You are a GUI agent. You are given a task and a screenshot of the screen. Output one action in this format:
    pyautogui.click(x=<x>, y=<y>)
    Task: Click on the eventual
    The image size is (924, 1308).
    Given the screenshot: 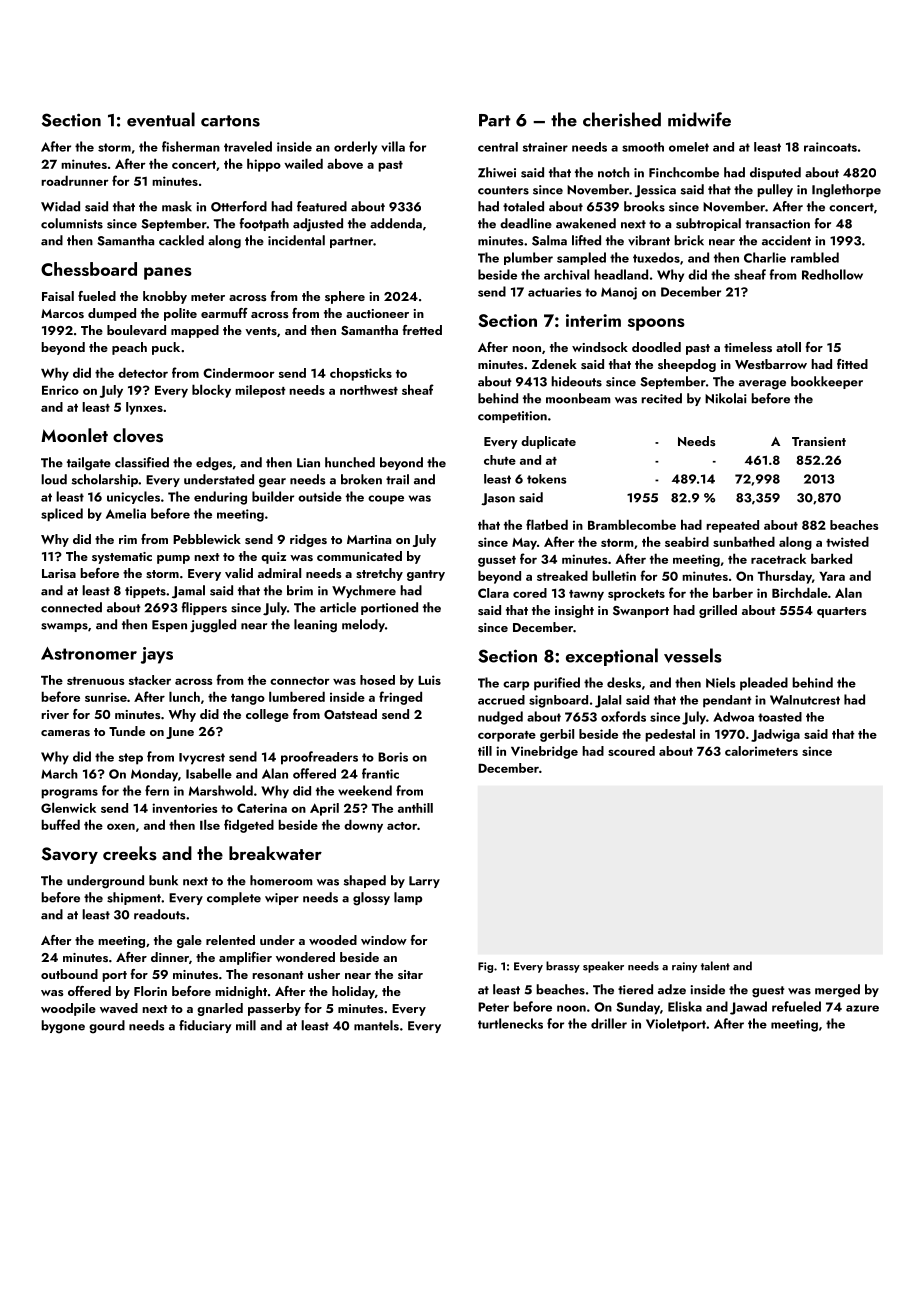 What is the action you would take?
    pyautogui.click(x=161, y=119)
